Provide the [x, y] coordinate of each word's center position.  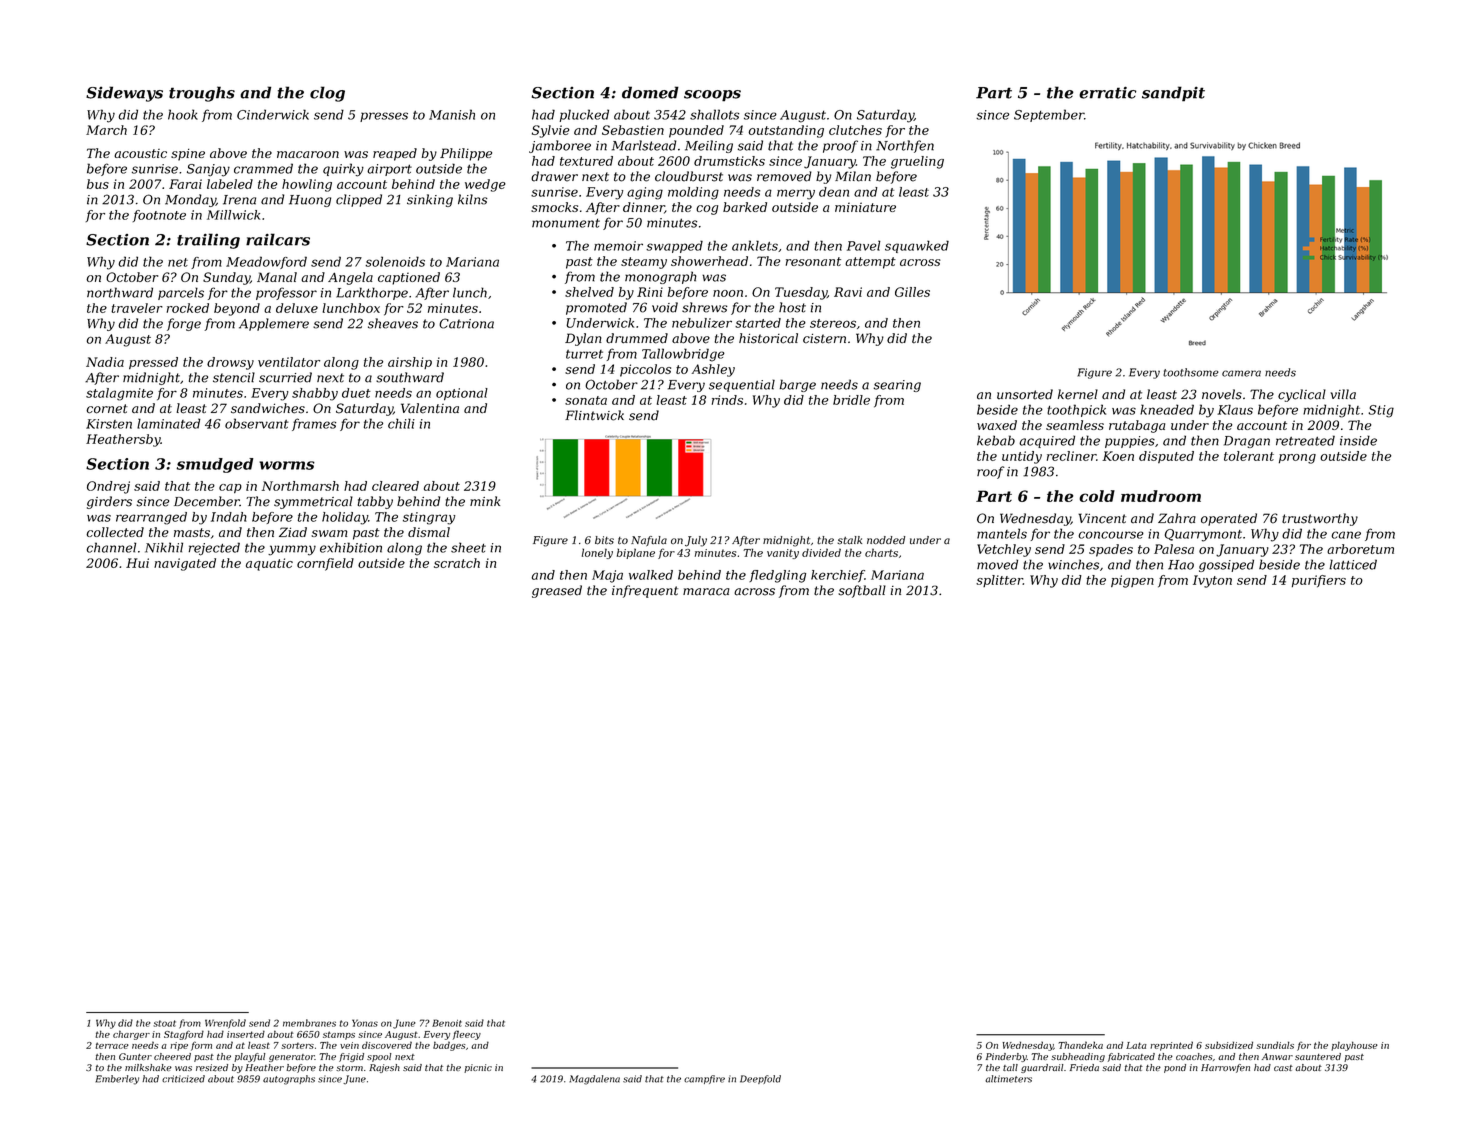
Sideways [124, 94]
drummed [637, 338]
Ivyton [1212, 581]
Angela [350, 278]
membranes [309, 1023]
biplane [636, 553]
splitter [999, 581]
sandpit [1173, 94]
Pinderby [1006, 1057]
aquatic [269, 564]
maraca [706, 592]
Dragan [1247, 442]
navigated [185, 564]
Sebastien [633, 130]
